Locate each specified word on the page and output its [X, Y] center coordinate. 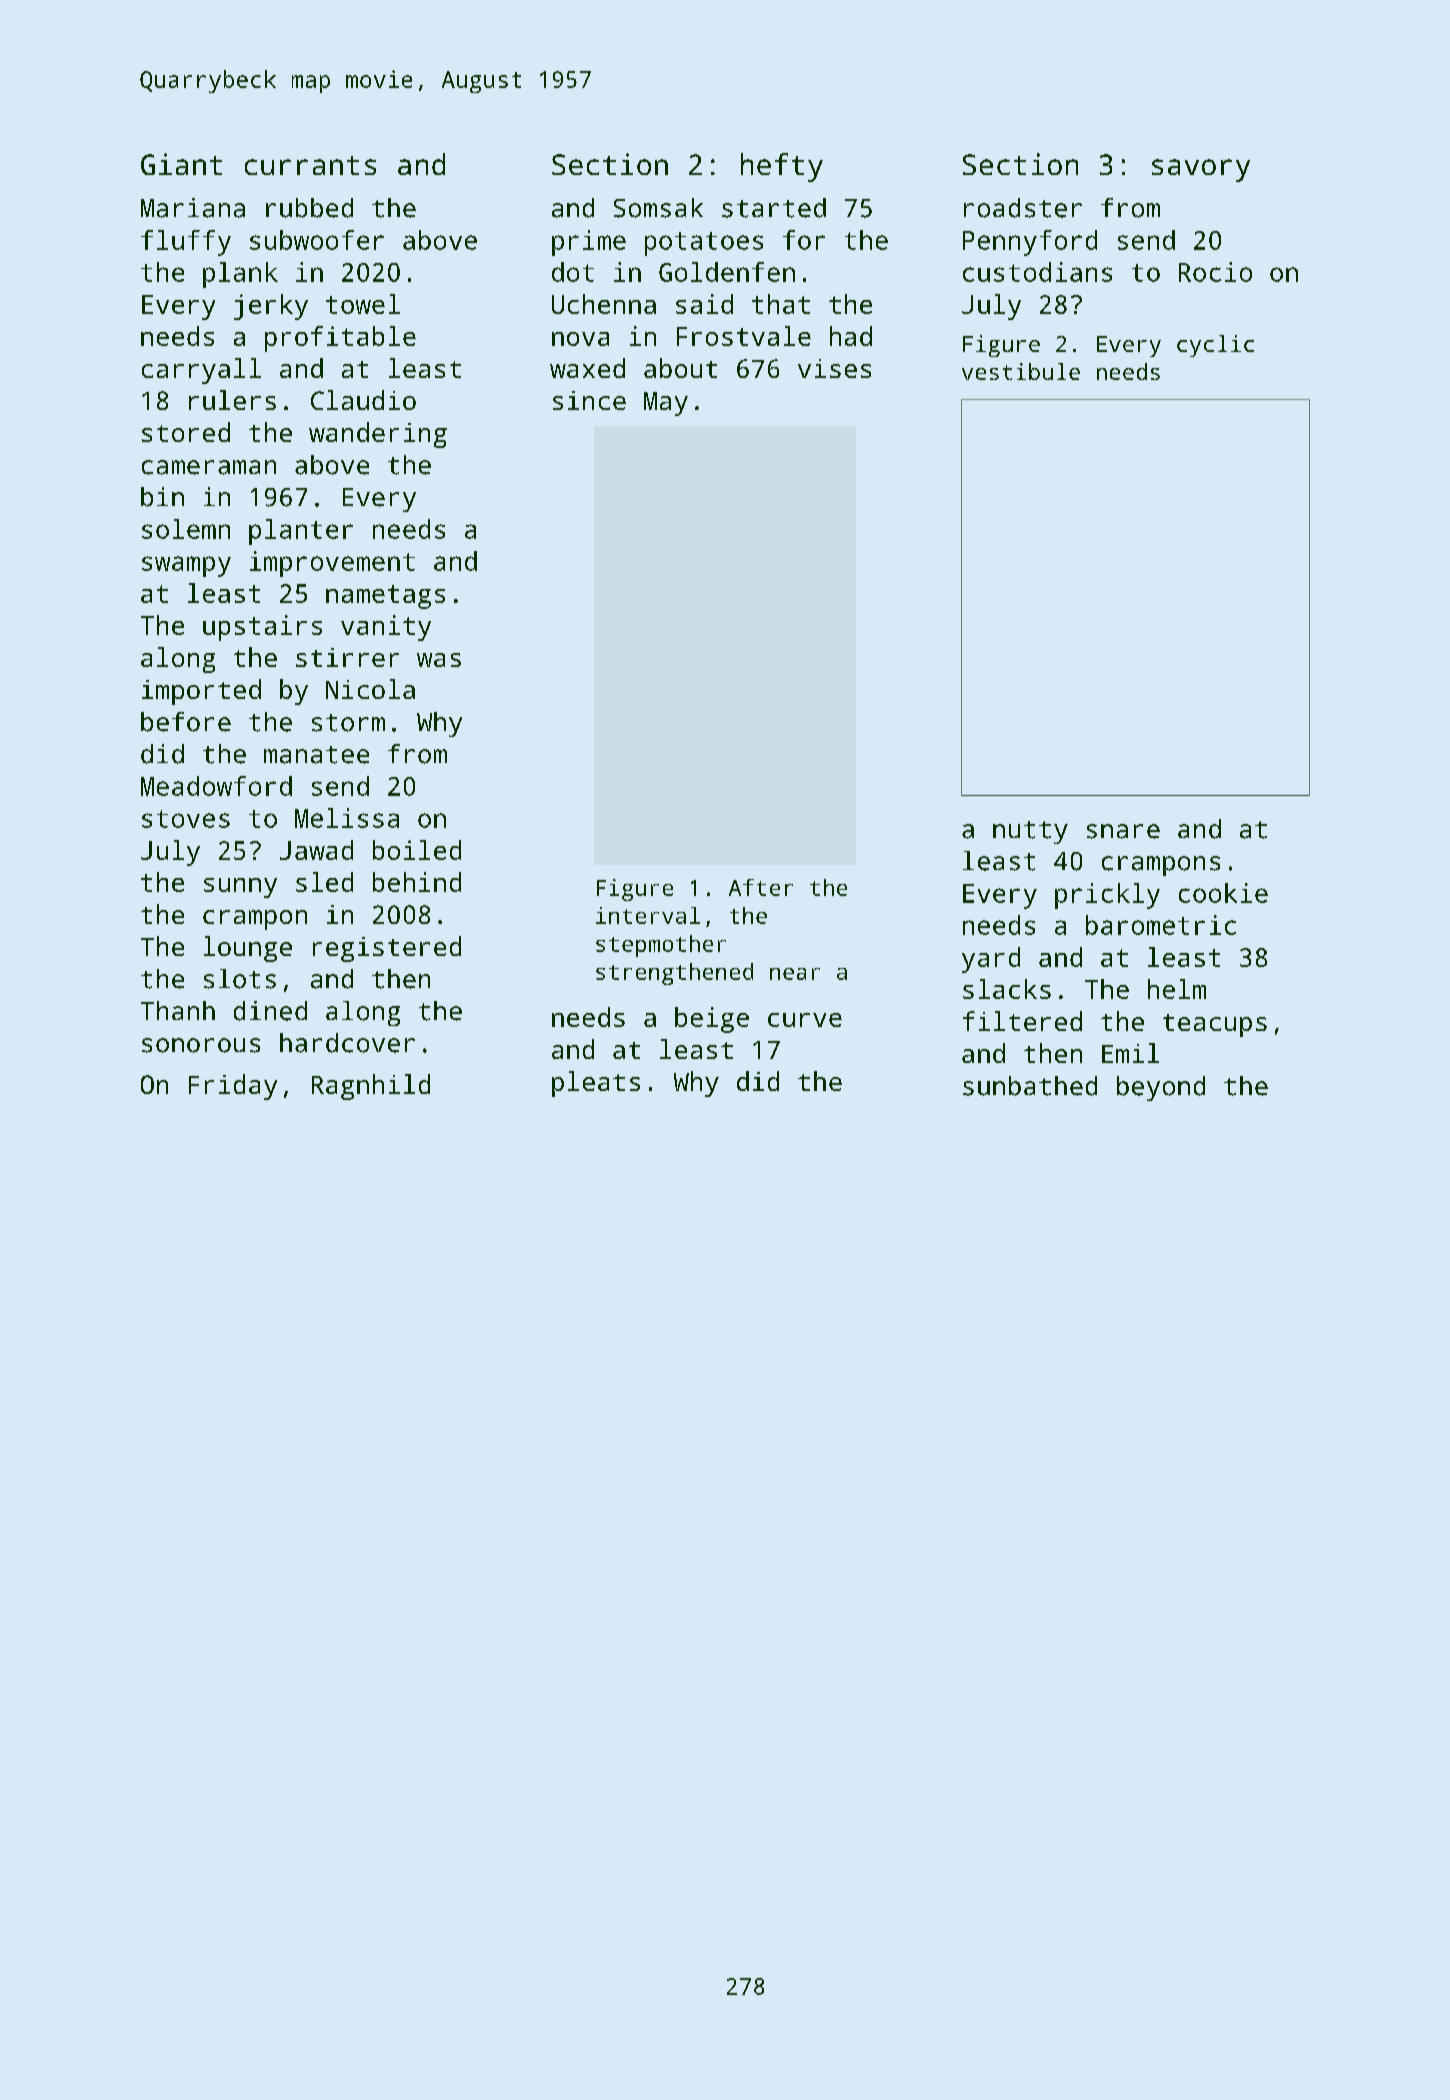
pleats [596, 1084]
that [781, 304]
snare [1123, 831]
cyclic [1215, 346]
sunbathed [1030, 1086]
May [666, 404]
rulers [232, 400]
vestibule [1021, 371]
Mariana [193, 208]
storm [348, 723]
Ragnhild [371, 1087]
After [761, 887]
